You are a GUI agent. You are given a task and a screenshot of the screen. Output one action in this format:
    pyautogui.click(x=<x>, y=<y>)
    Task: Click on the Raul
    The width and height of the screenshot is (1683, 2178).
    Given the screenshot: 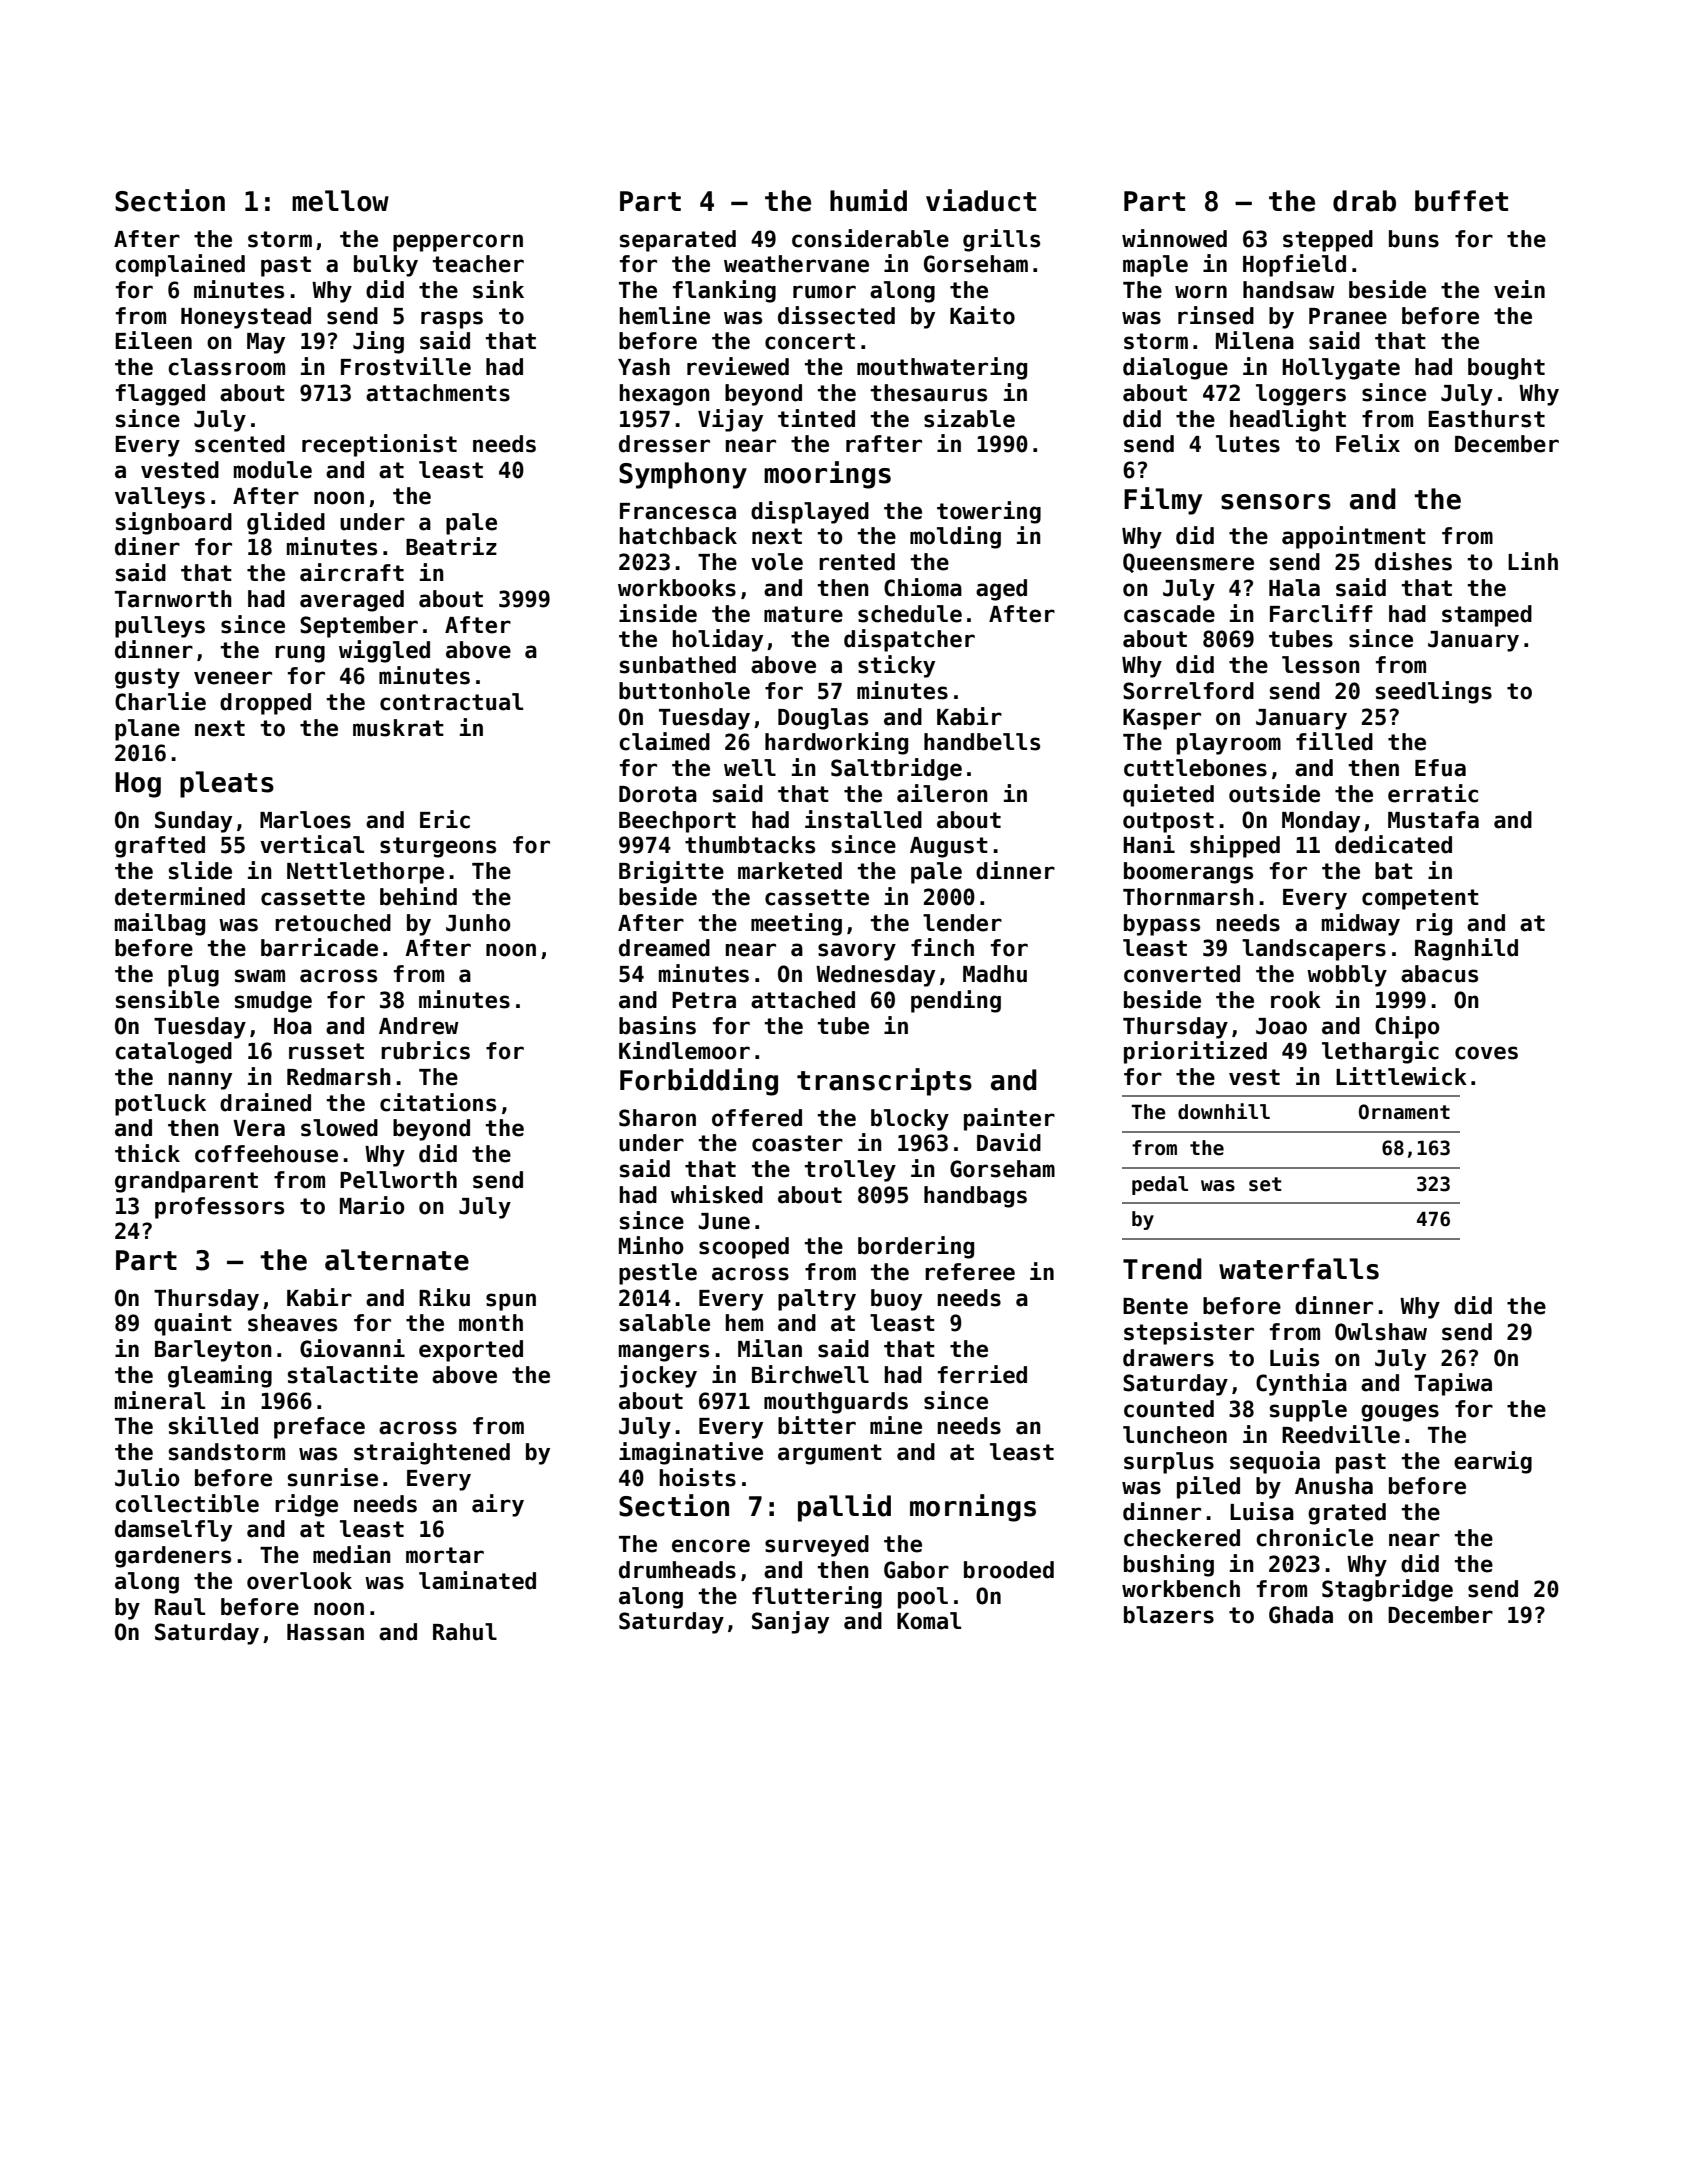 What is the action you would take?
    pyautogui.click(x=180, y=1607)
